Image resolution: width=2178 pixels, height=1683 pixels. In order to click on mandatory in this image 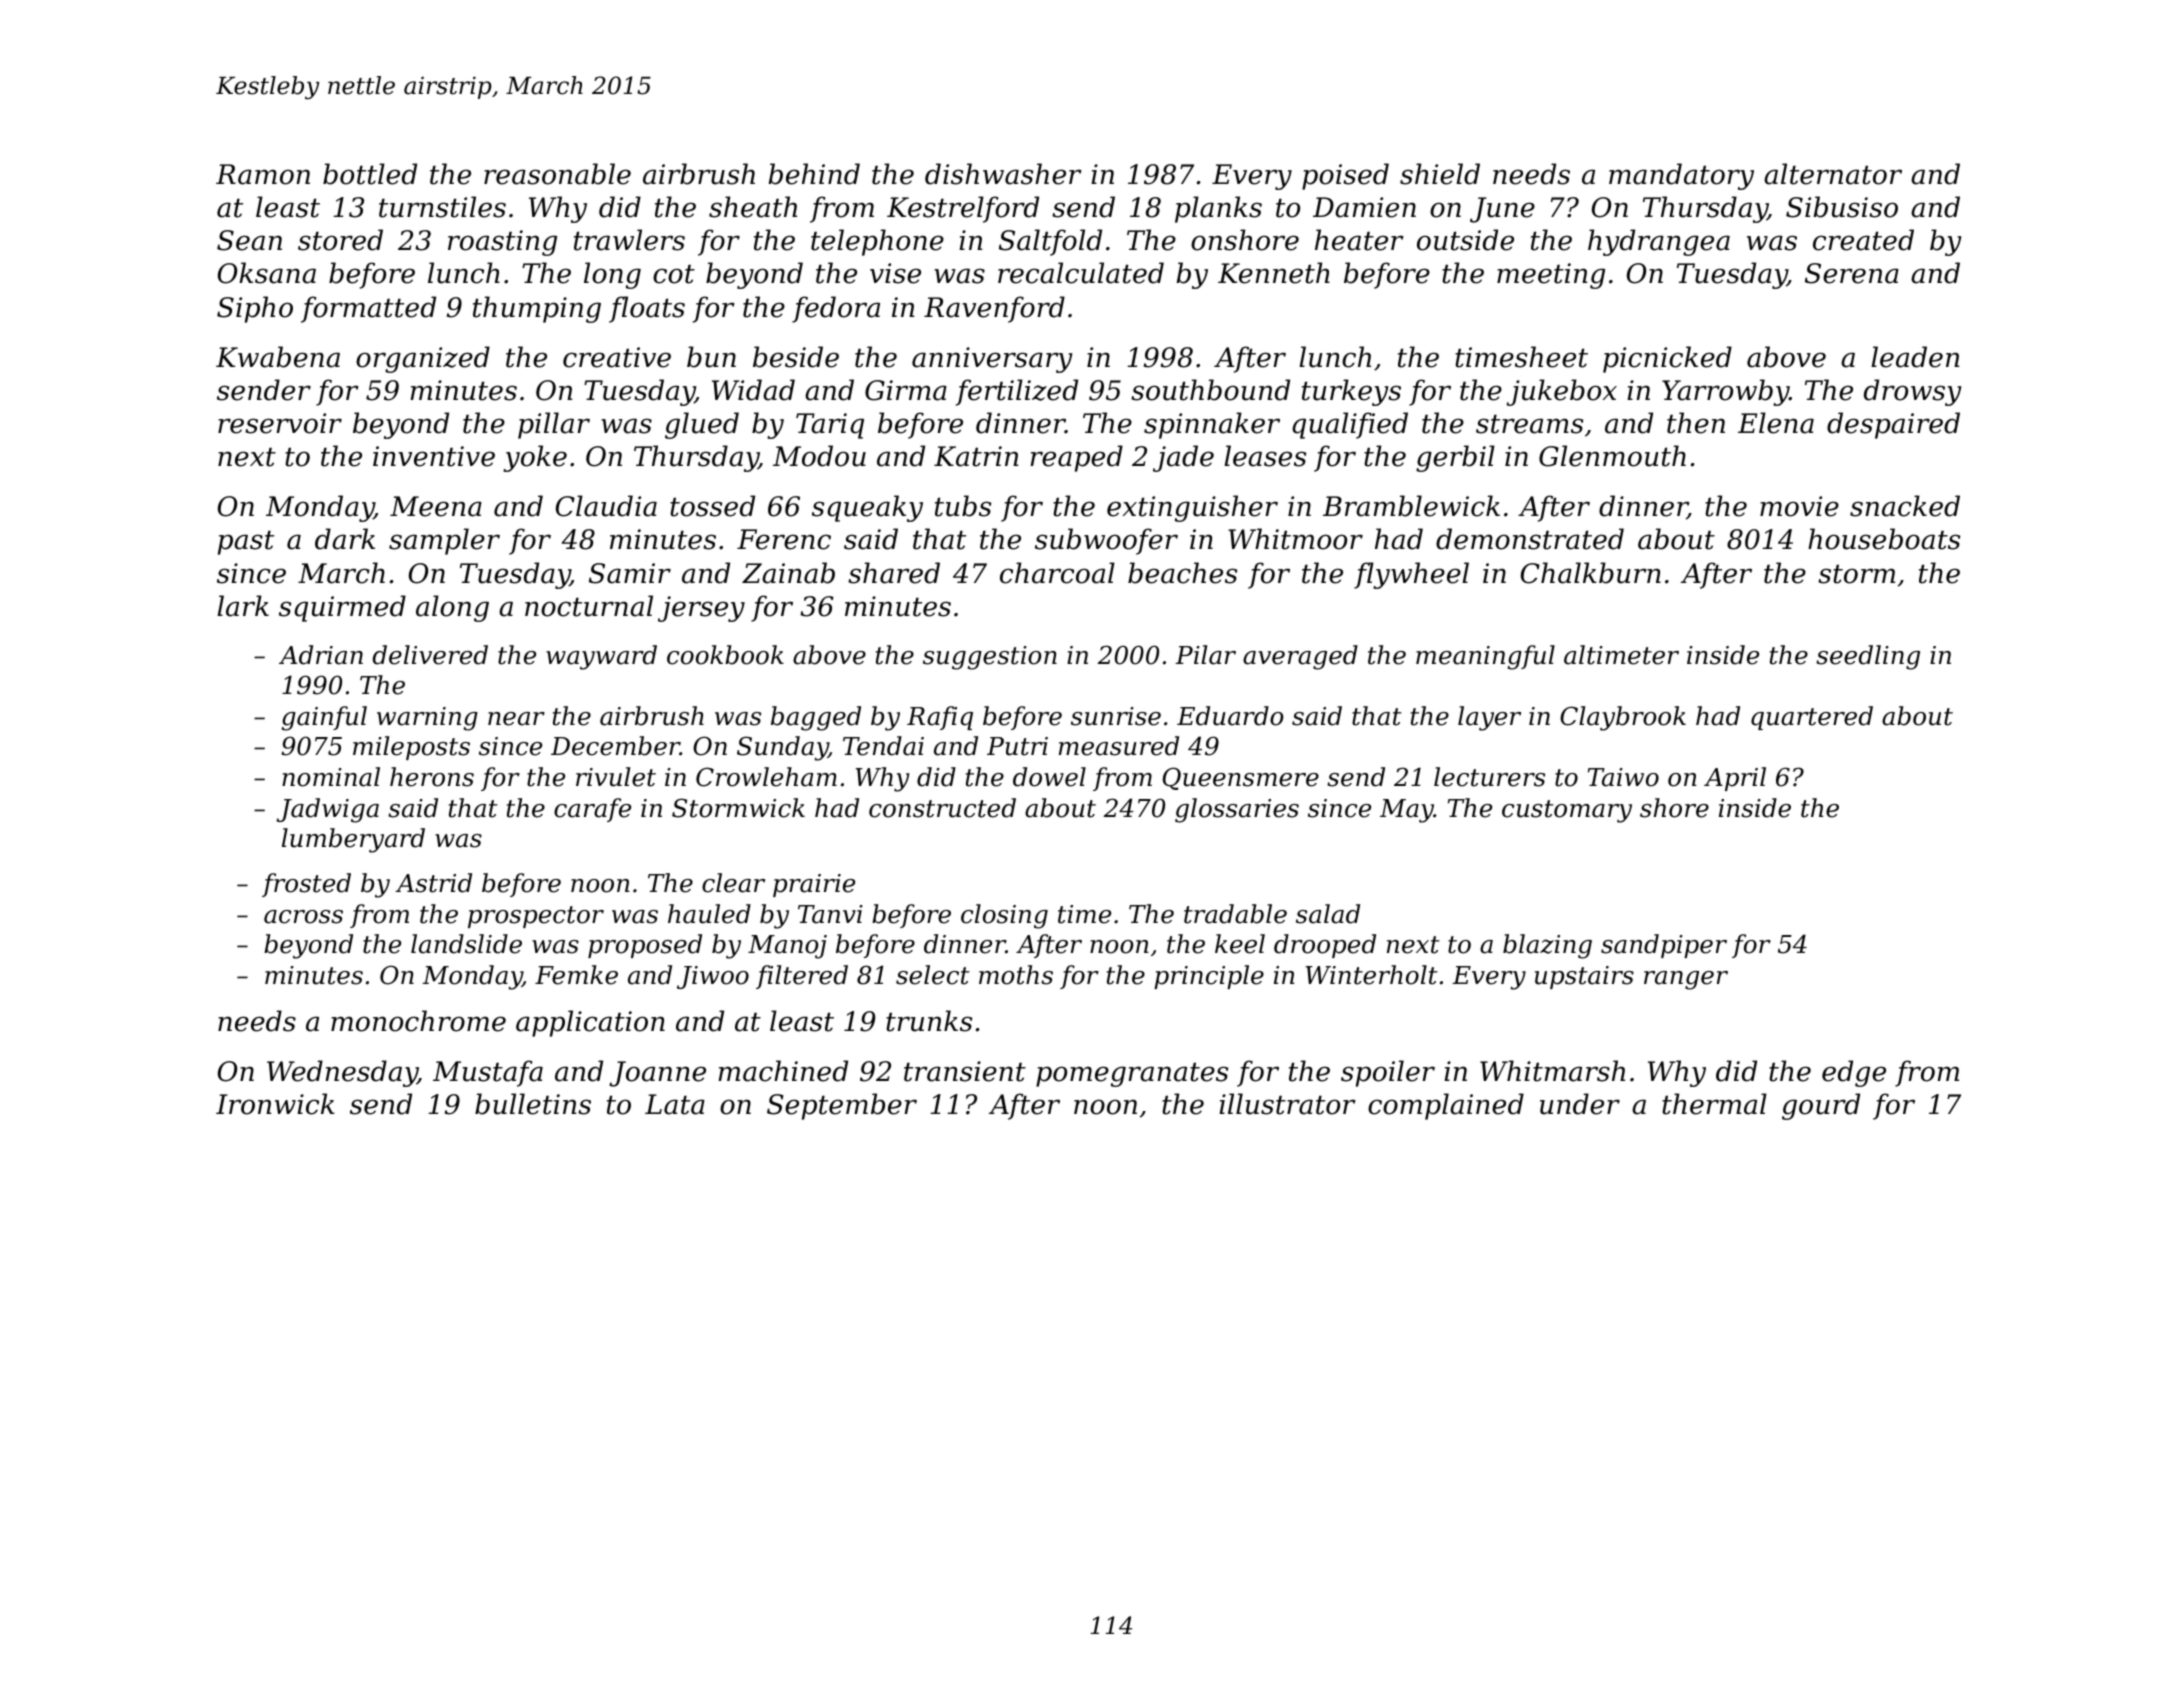, I will do `click(1681, 176)`.
